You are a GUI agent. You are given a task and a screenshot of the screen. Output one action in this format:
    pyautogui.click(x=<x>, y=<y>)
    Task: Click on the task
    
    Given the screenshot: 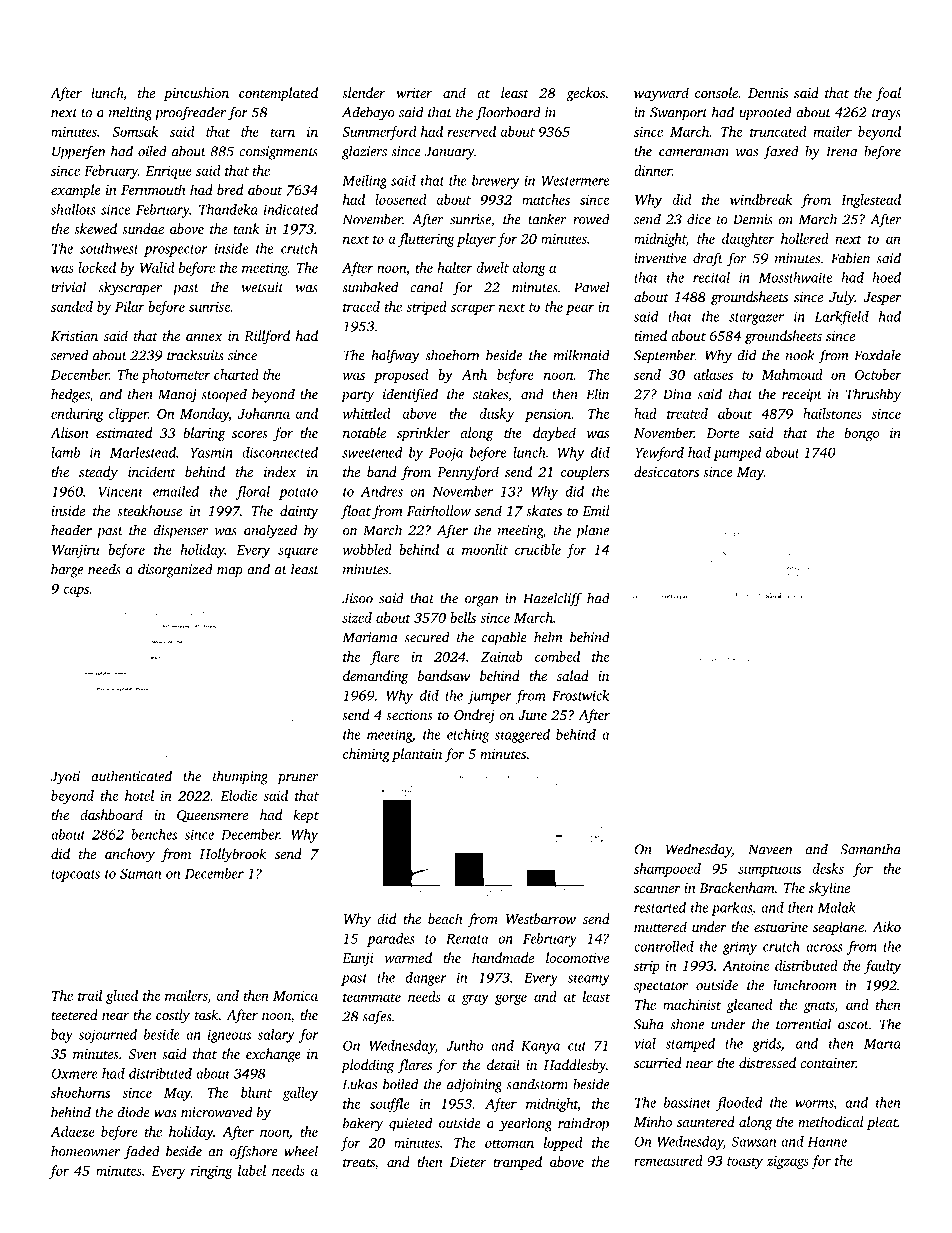 What is the action you would take?
    pyautogui.click(x=207, y=1014)
